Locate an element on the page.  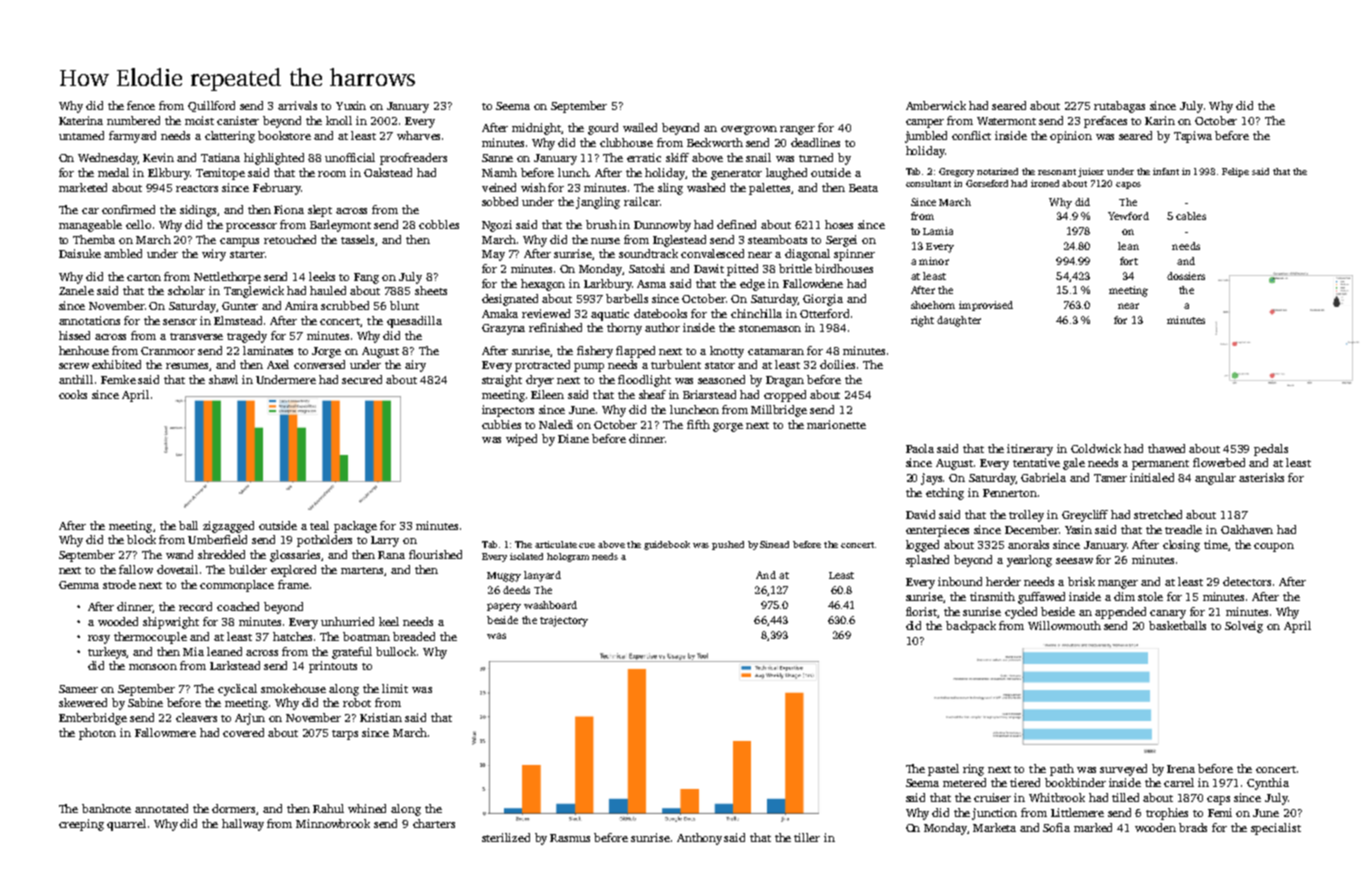
hallway is located at coordinates (243, 825).
